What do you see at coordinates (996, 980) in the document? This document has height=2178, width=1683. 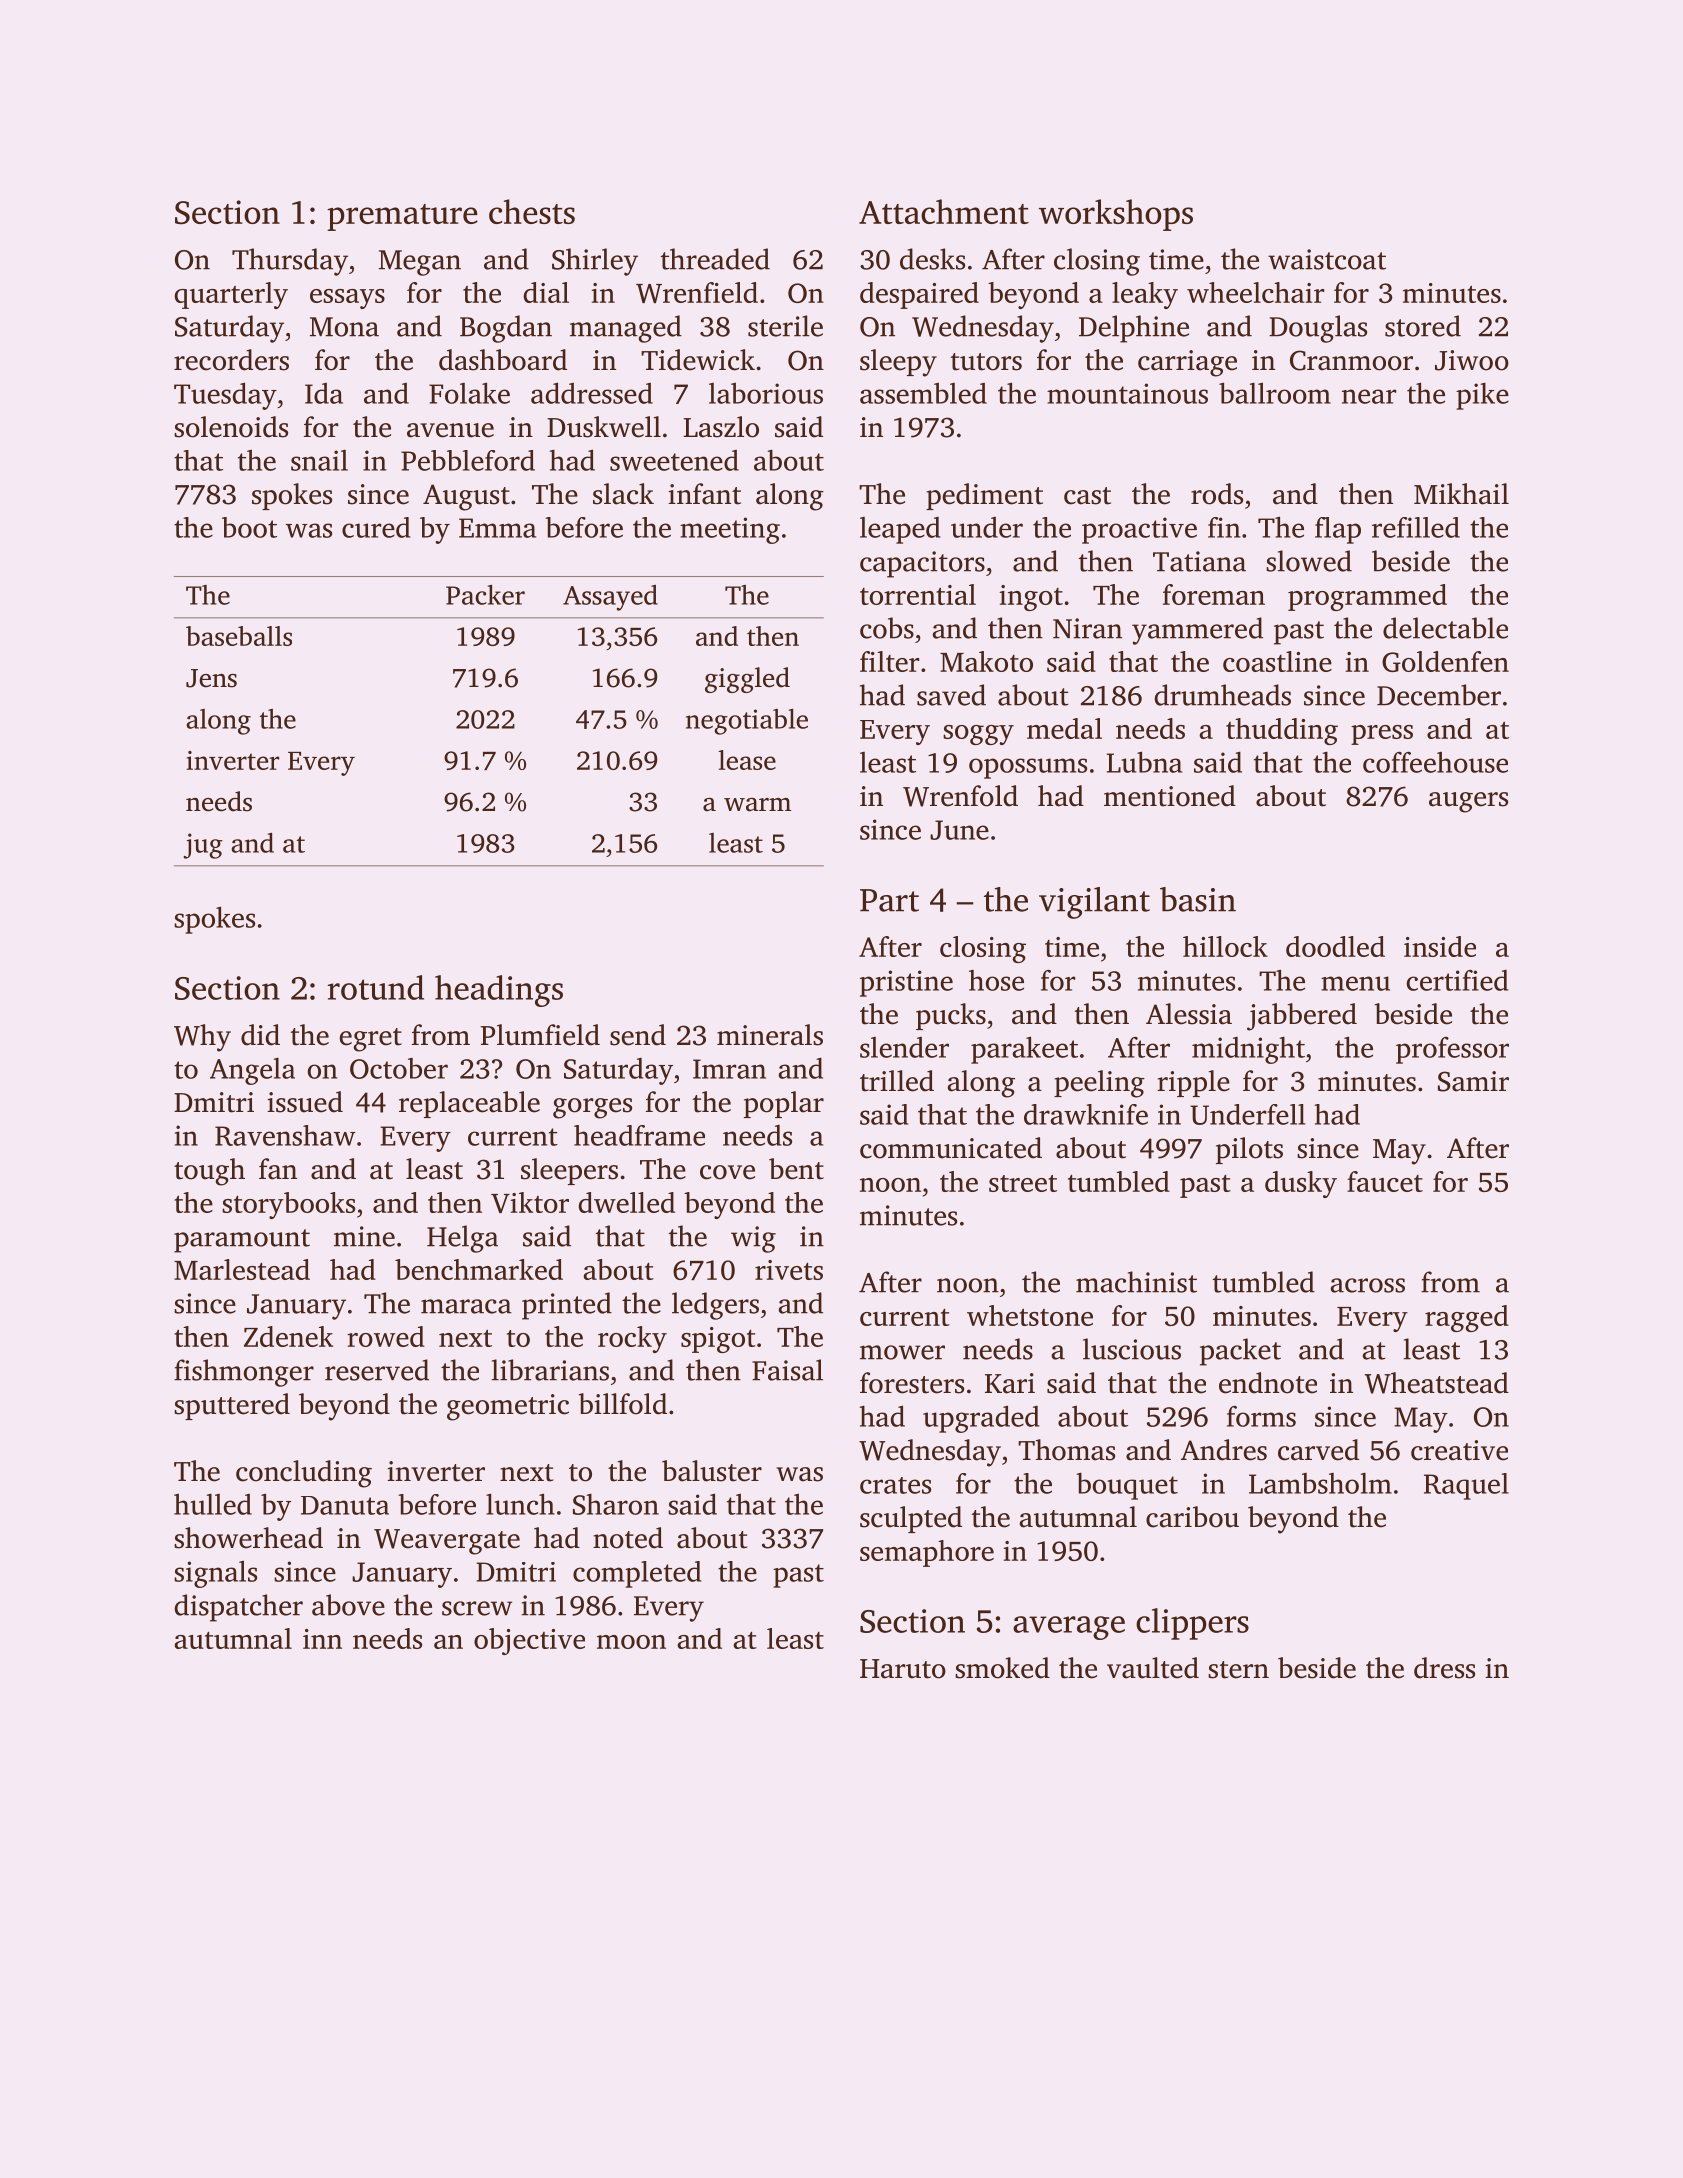 I see `hose` at bounding box center [996, 980].
